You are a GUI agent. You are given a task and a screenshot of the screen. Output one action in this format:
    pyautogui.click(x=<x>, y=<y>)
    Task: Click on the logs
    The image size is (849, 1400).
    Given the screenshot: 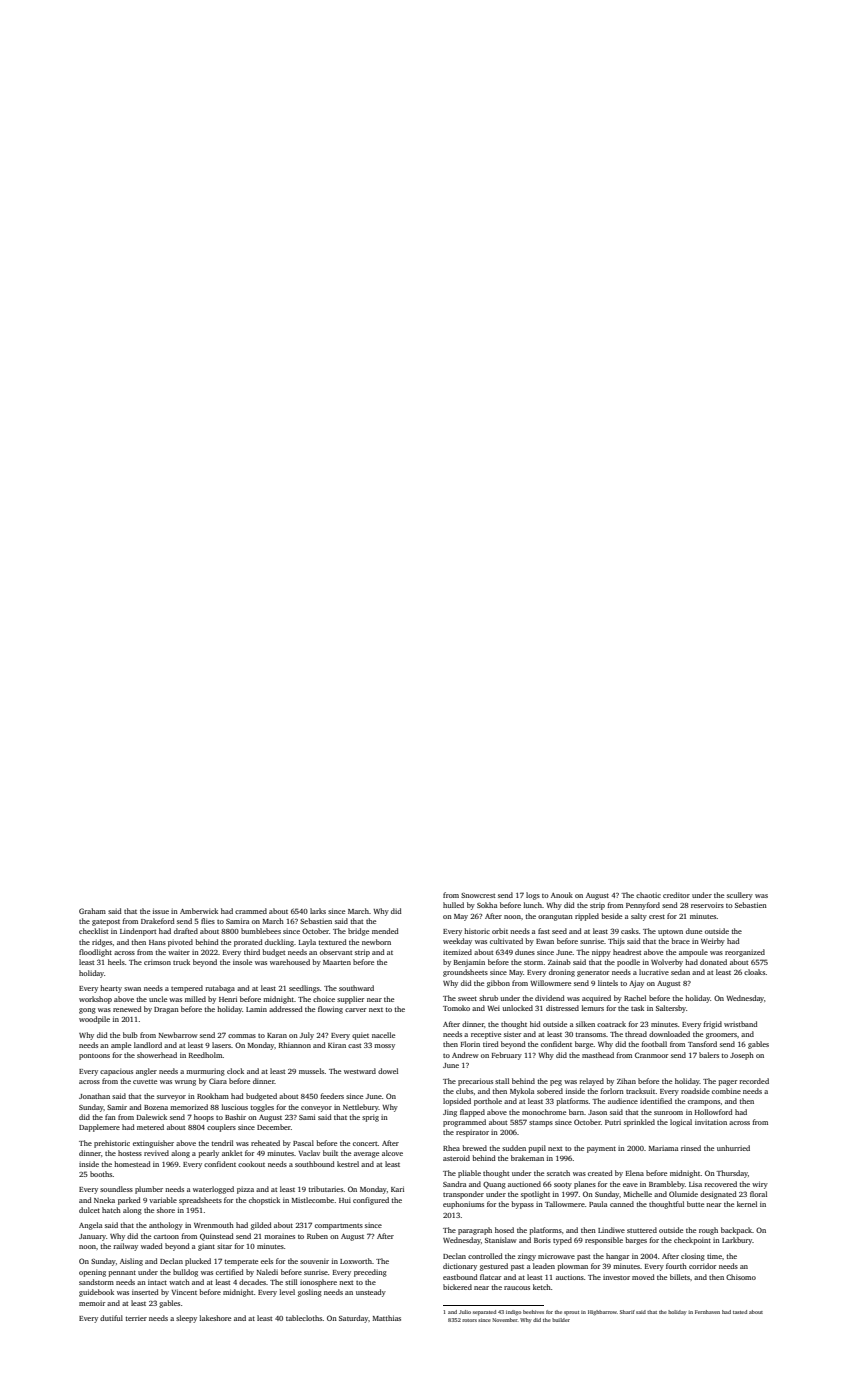 What is the action you would take?
    pyautogui.click(x=533, y=896)
